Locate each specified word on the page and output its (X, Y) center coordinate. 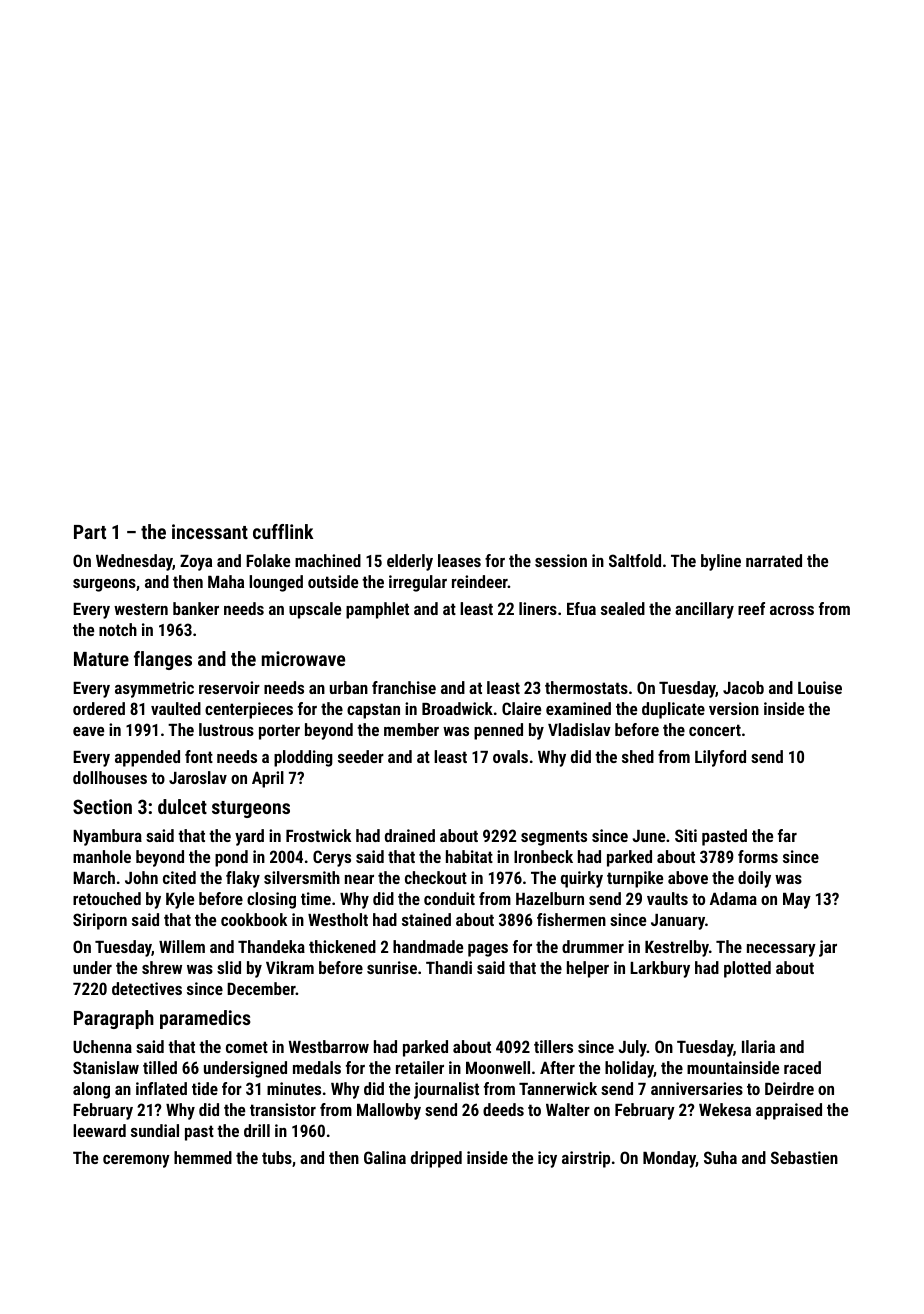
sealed (623, 608)
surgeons (104, 585)
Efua (581, 608)
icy (547, 1159)
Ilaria (758, 1046)
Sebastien (804, 1157)
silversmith (302, 877)
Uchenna (102, 1046)
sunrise (392, 967)
